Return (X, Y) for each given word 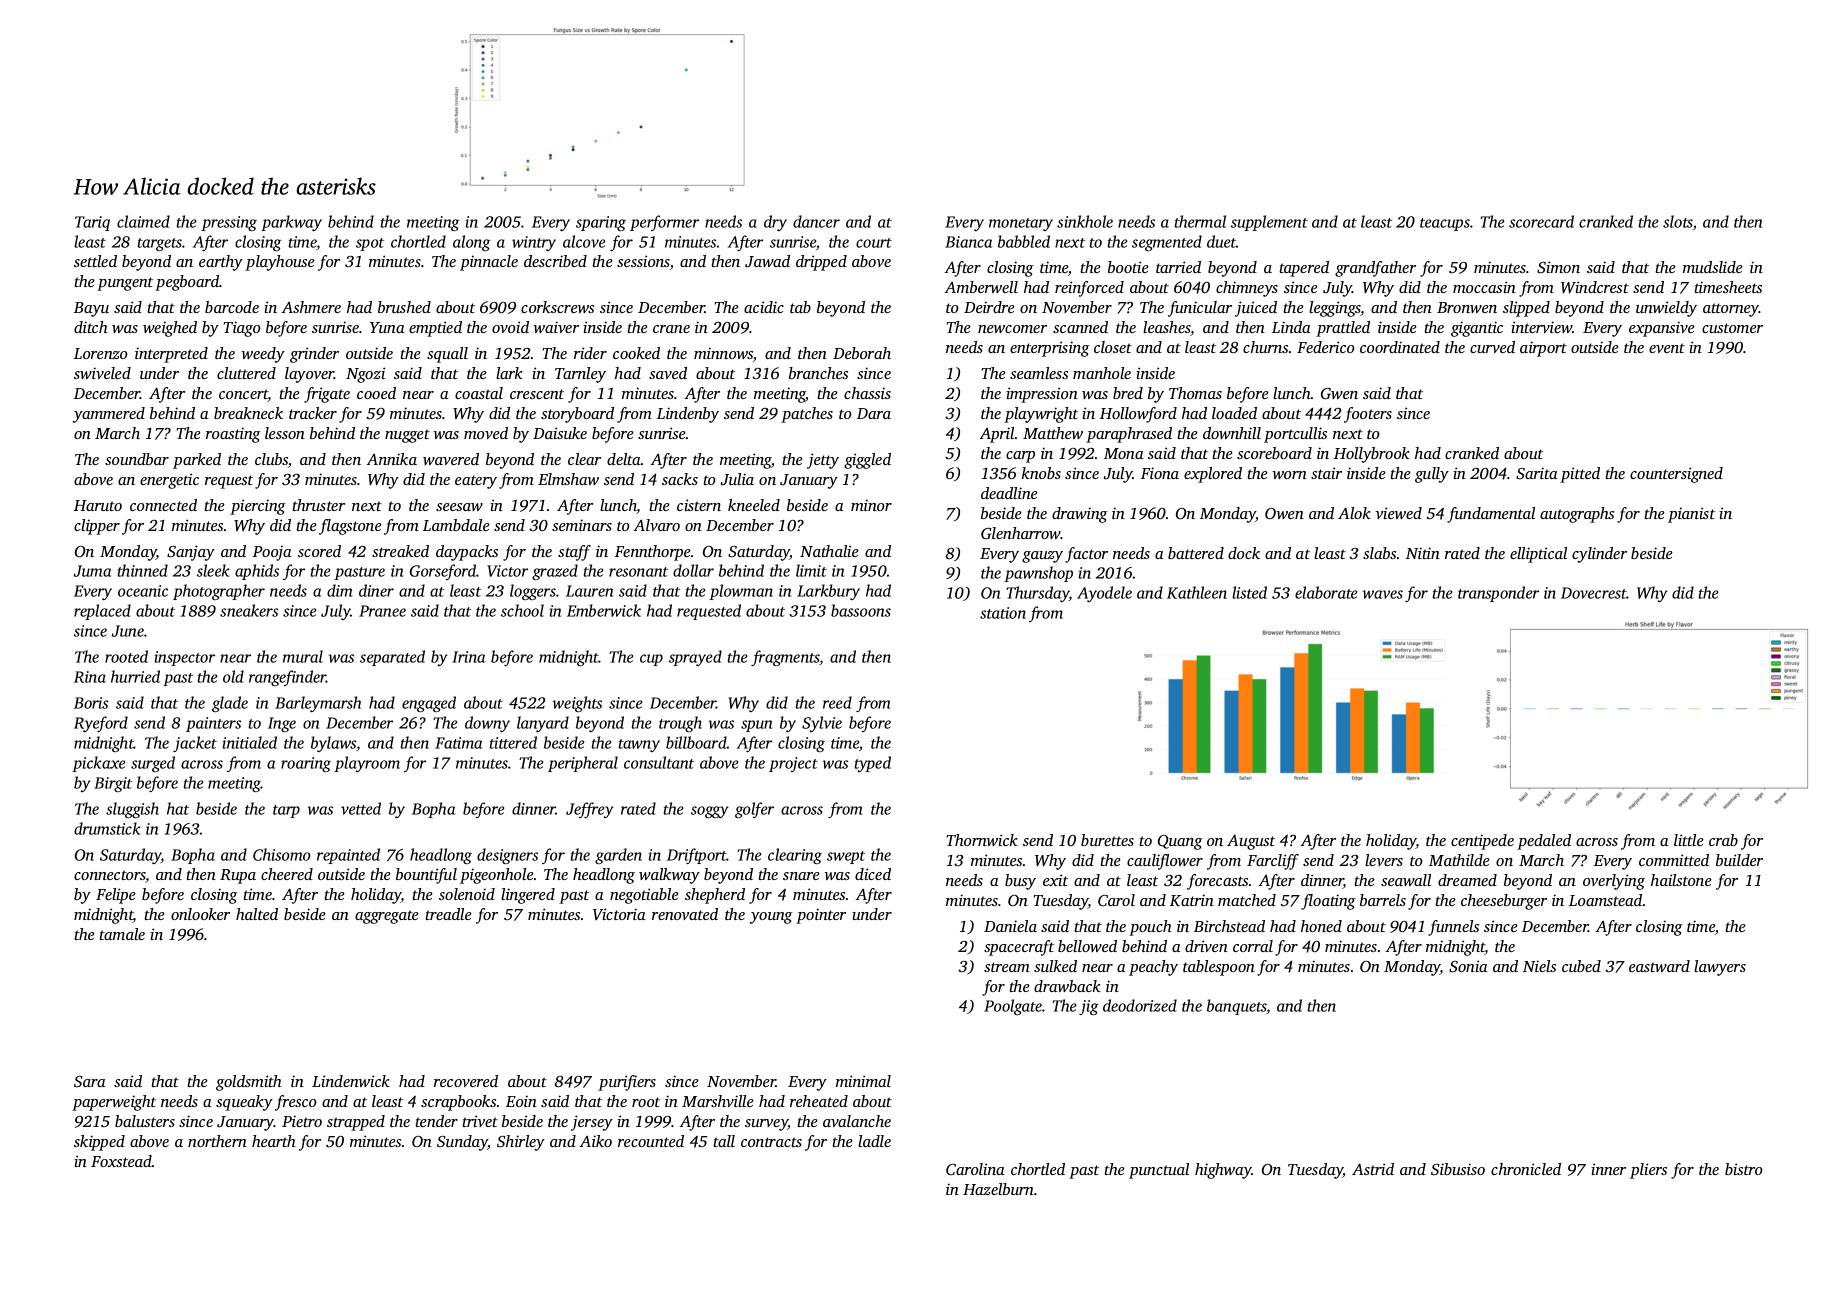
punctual (1159, 1171)
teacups (1445, 224)
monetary (1021, 224)
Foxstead (121, 1161)
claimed (143, 221)
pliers (1648, 1171)
